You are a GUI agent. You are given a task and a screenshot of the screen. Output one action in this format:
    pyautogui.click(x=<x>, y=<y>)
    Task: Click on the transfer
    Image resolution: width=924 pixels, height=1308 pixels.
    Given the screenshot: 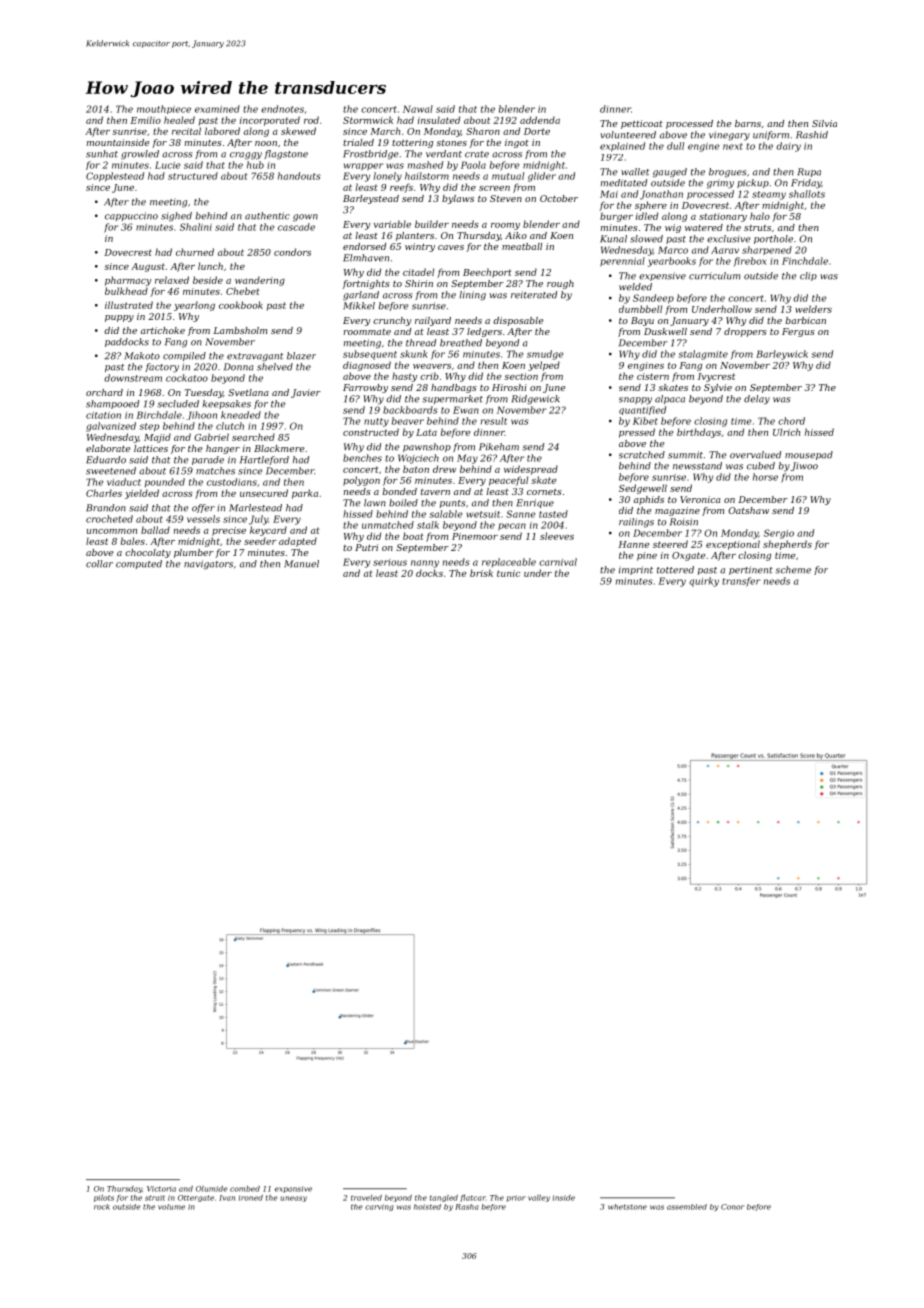 What is the action you would take?
    pyautogui.click(x=741, y=582)
